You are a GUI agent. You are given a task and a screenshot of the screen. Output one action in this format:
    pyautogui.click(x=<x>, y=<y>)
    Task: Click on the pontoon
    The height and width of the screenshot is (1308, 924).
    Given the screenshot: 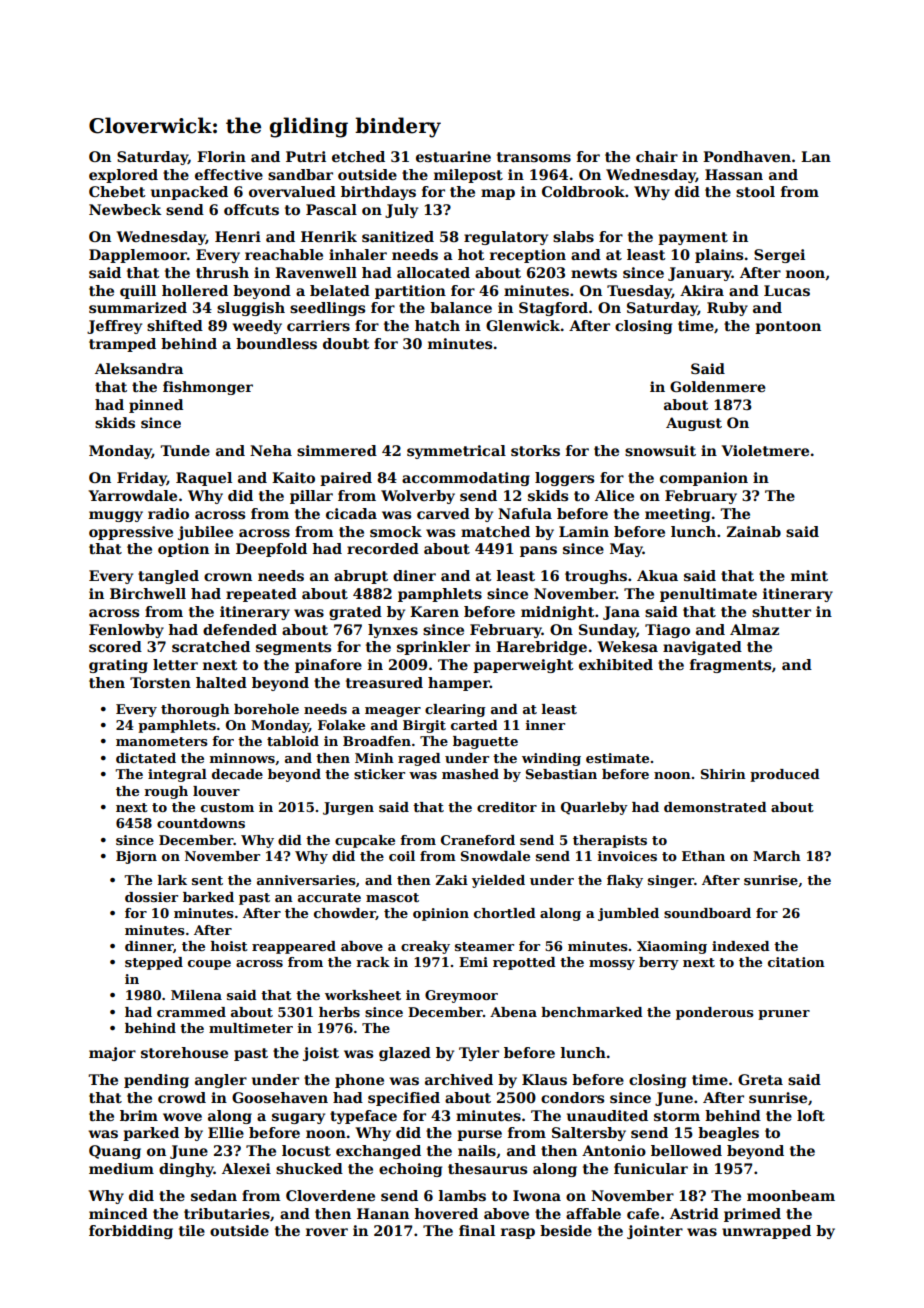 What is the action you would take?
    pyautogui.click(x=788, y=327)
